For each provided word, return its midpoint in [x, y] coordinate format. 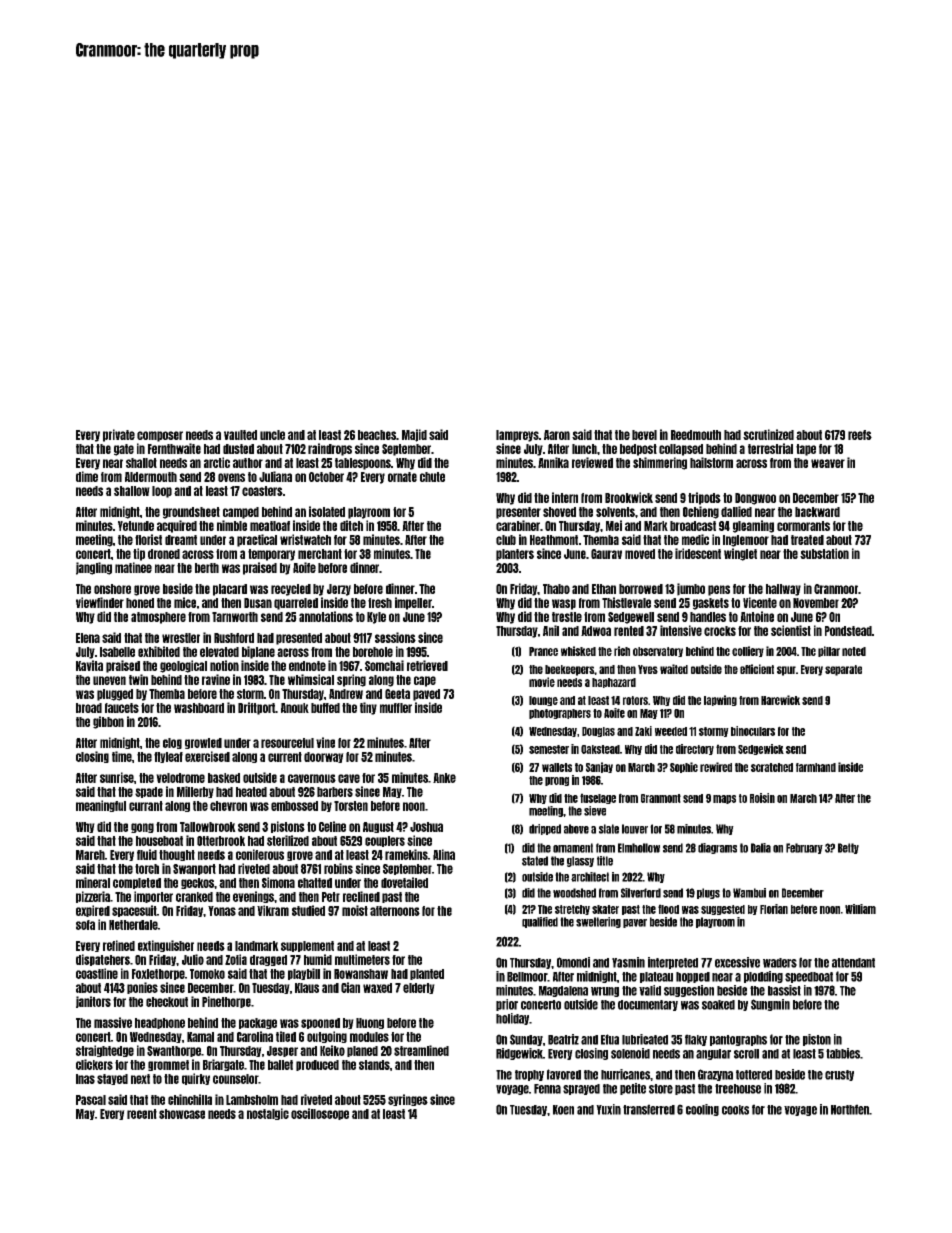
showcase [182, 1114]
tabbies [843, 1053]
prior [507, 1005]
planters [515, 555]
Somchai [384, 665]
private [119, 435]
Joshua [426, 827]
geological [183, 666]
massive [113, 1022]
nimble [232, 525]
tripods [704, 498]
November [816, 603]
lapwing [720, 700]
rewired [716, 767]
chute [432, 477]
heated [251, 792]
